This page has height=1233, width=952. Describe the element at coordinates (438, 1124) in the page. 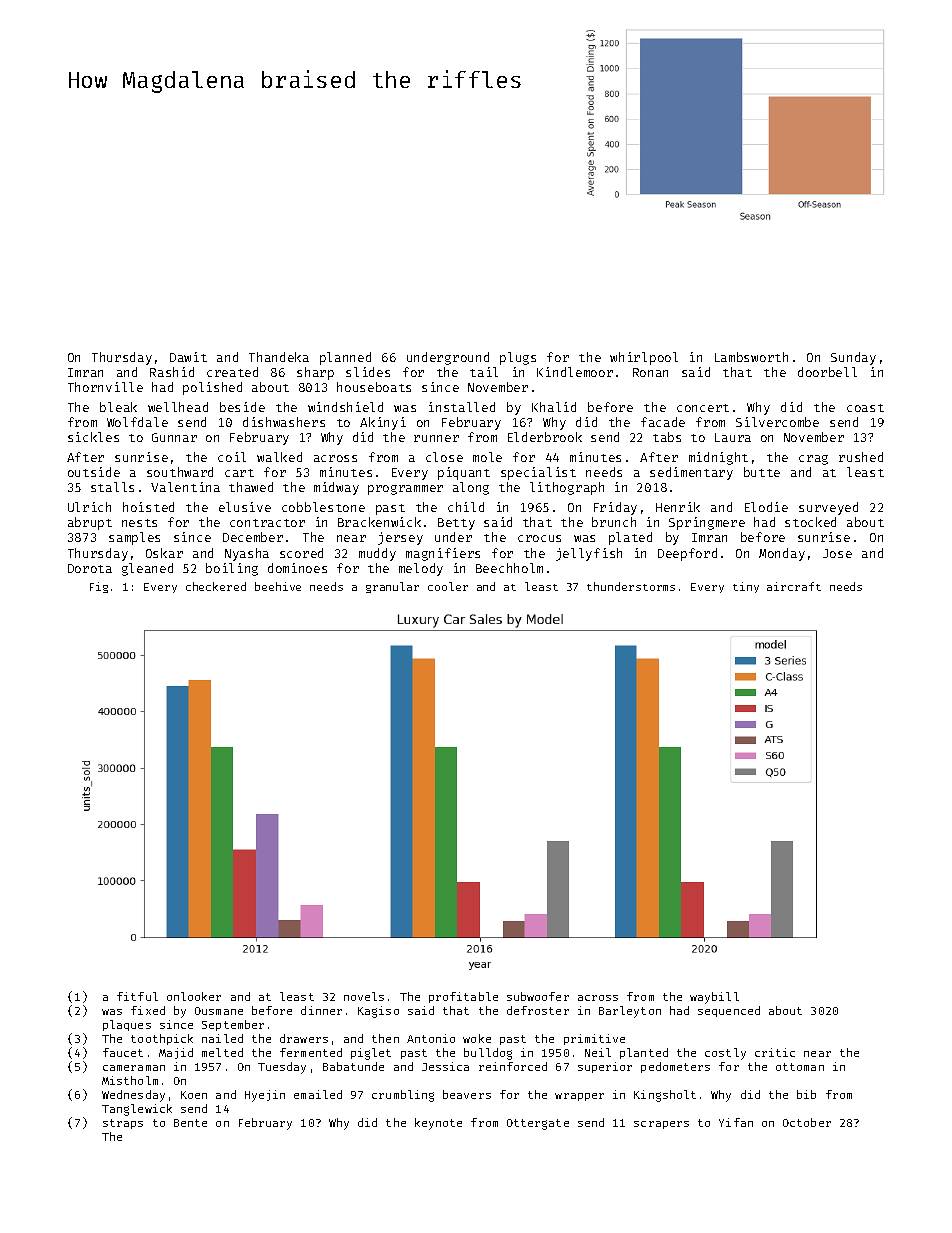

I see `keynote` at that location.
